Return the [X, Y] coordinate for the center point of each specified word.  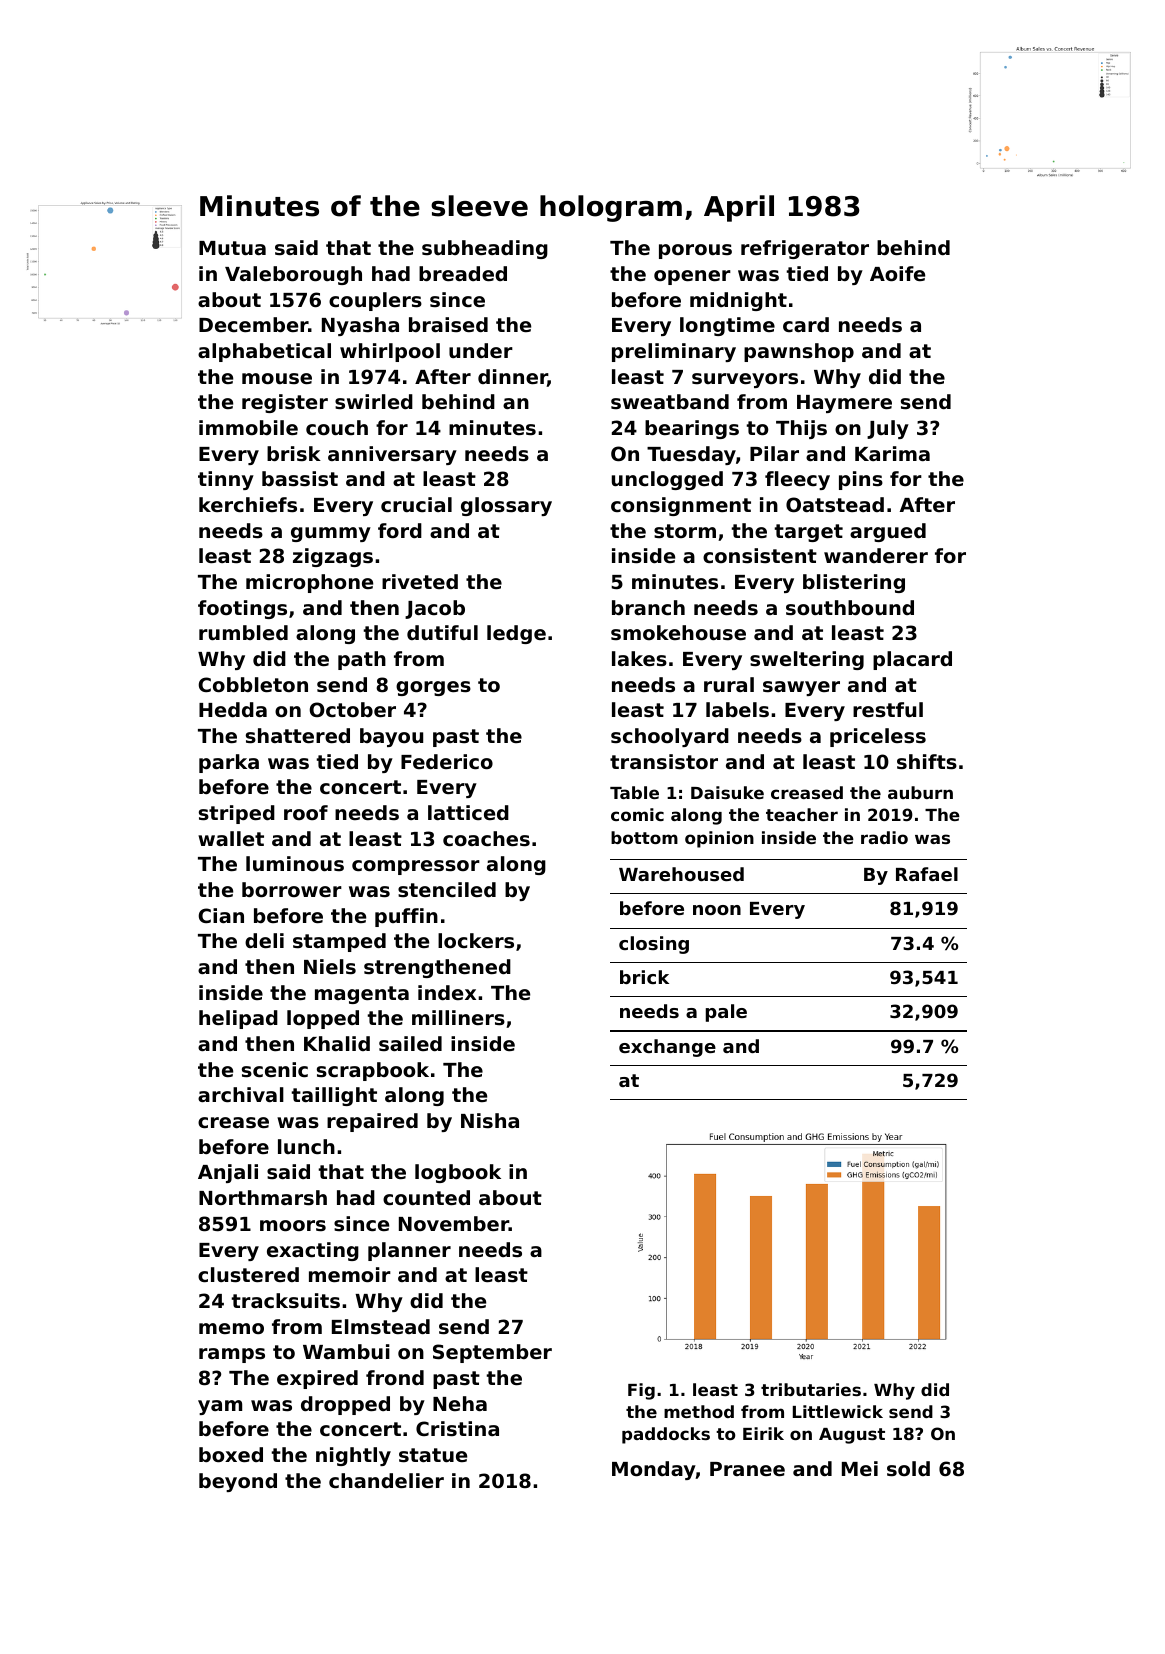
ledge [516, 634]
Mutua [232, 248]
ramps [232, 1355]
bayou [391, 737]
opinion [719, 839]
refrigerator [805, 249]
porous [695, 251]
